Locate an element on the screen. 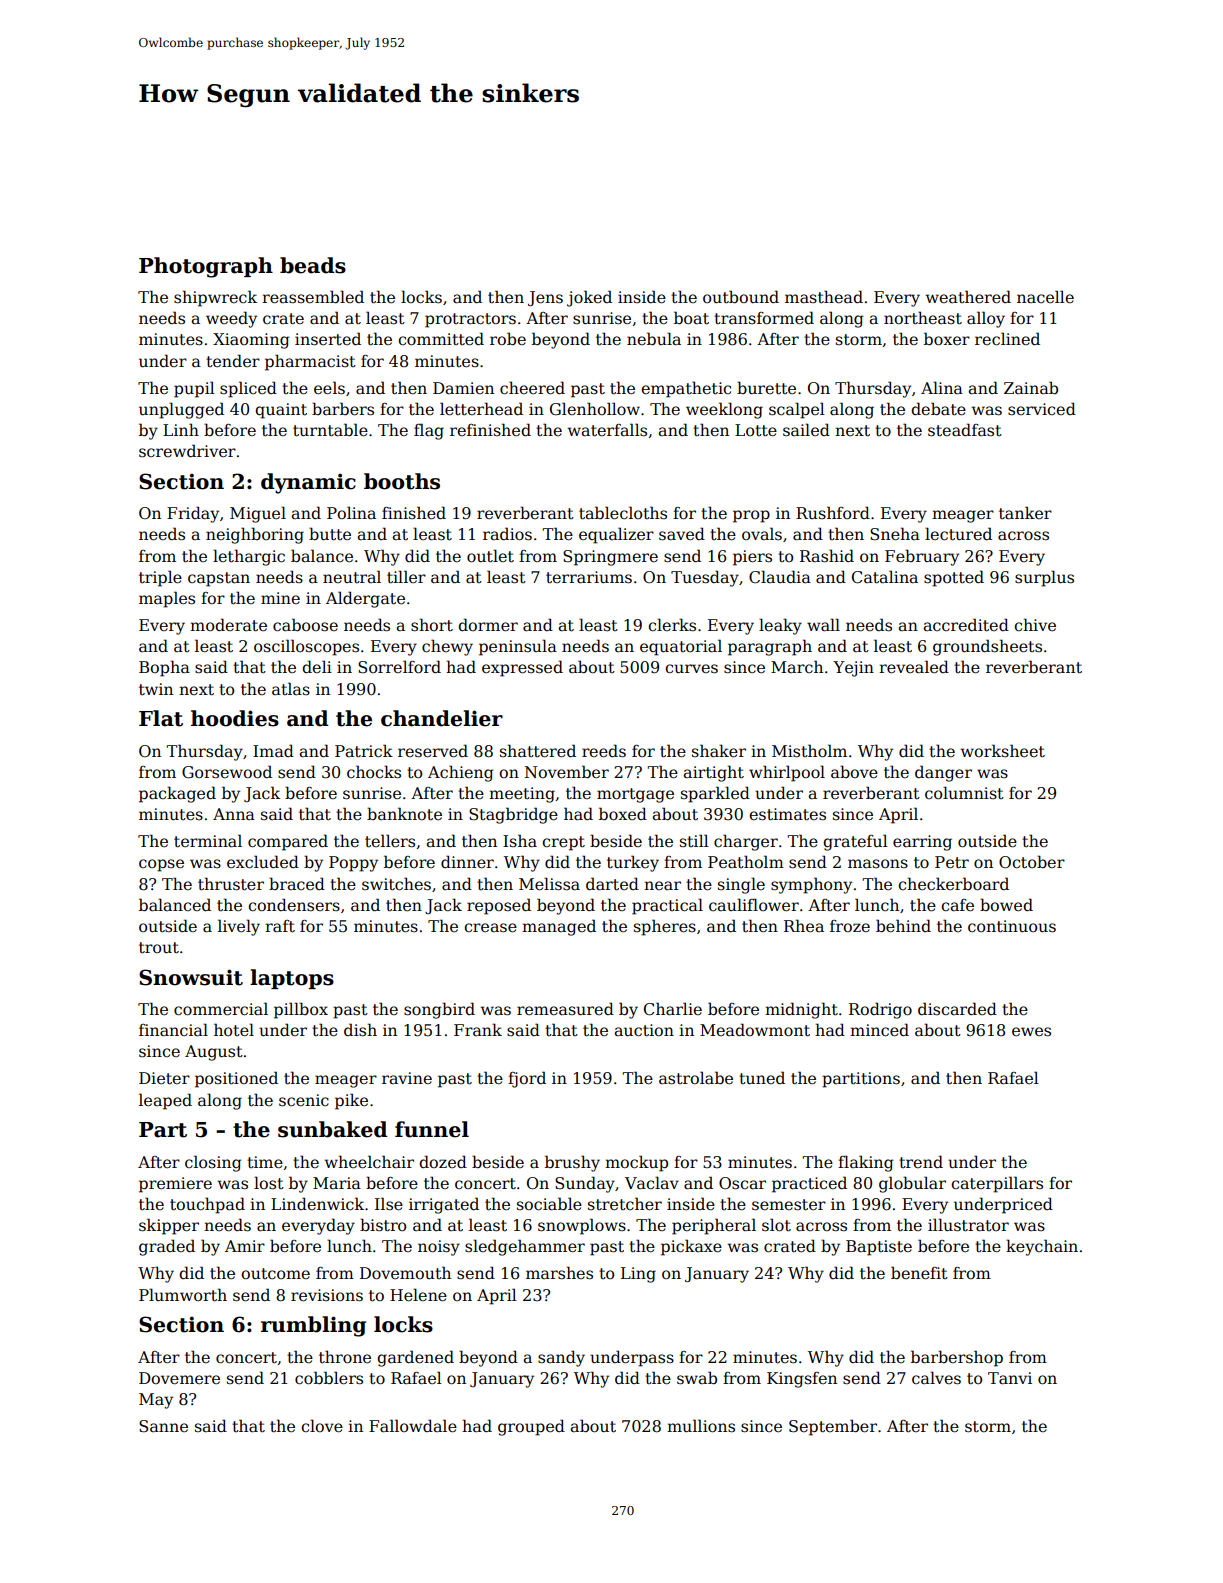 The image size is (1223, 1583). Dovemere is located at coordinates (179, 1378).
